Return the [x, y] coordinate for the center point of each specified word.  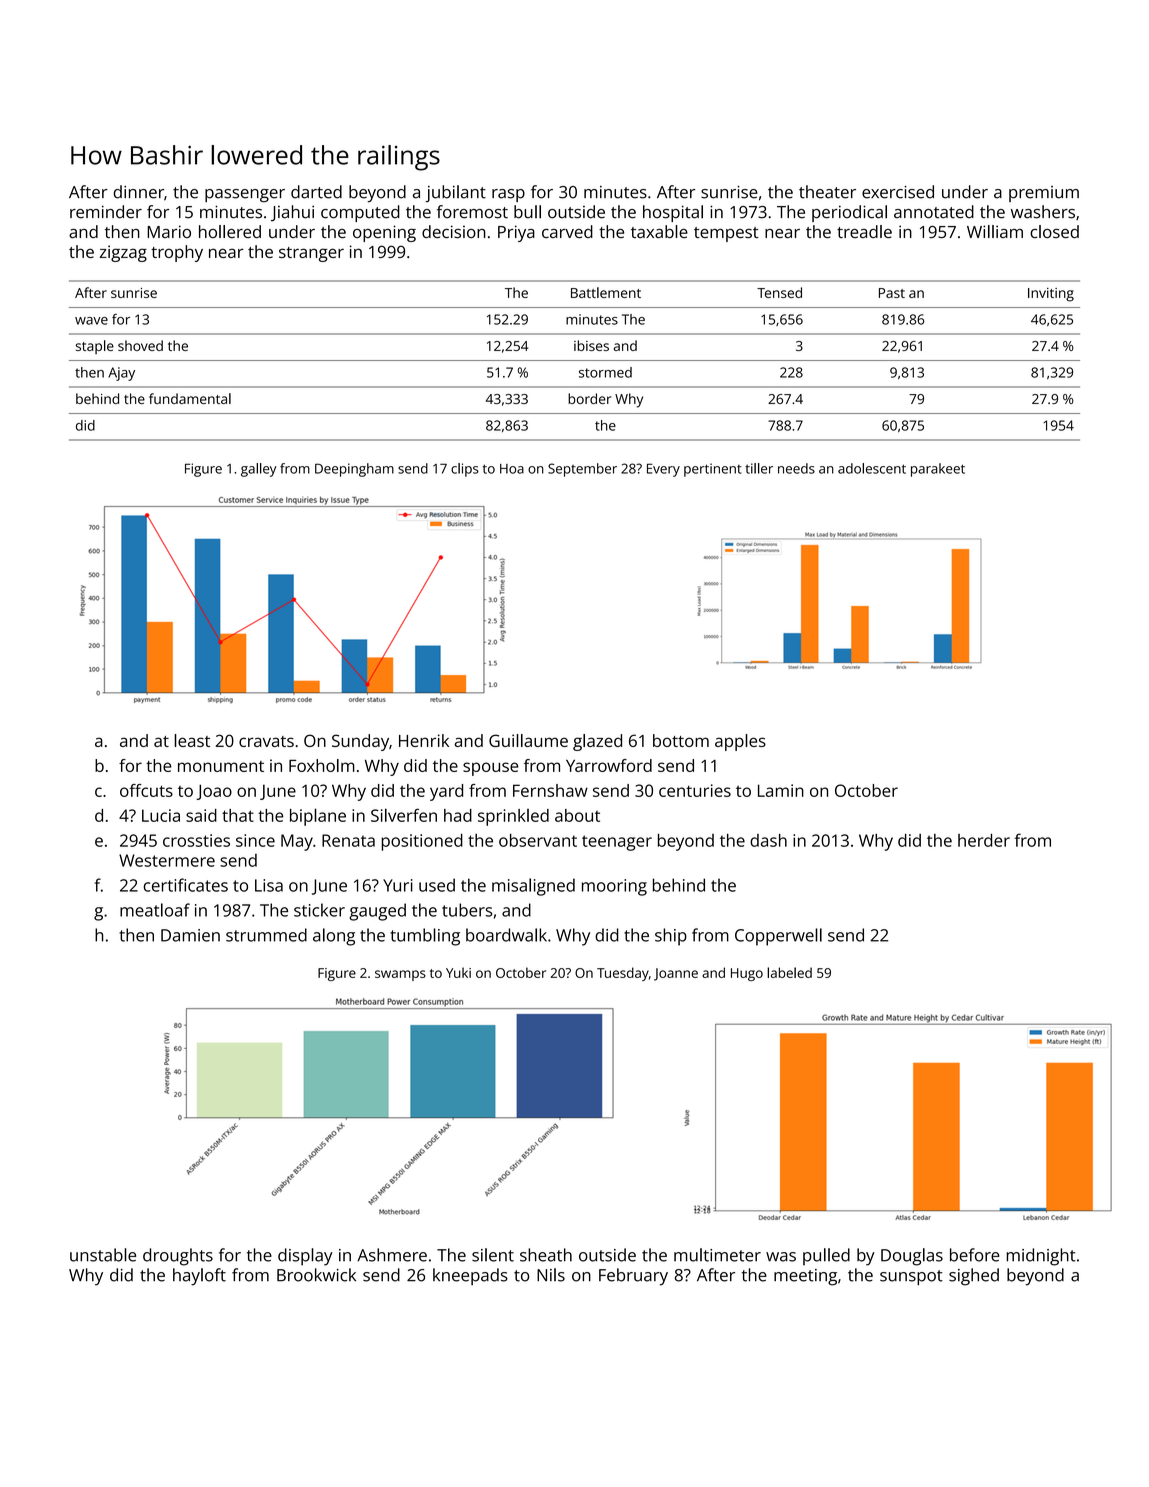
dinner [139, 192]
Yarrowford [609, 765]
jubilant [455, 193]
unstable [103, 1255]
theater [827, 192]
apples [740, 742]
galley [259, 470]
